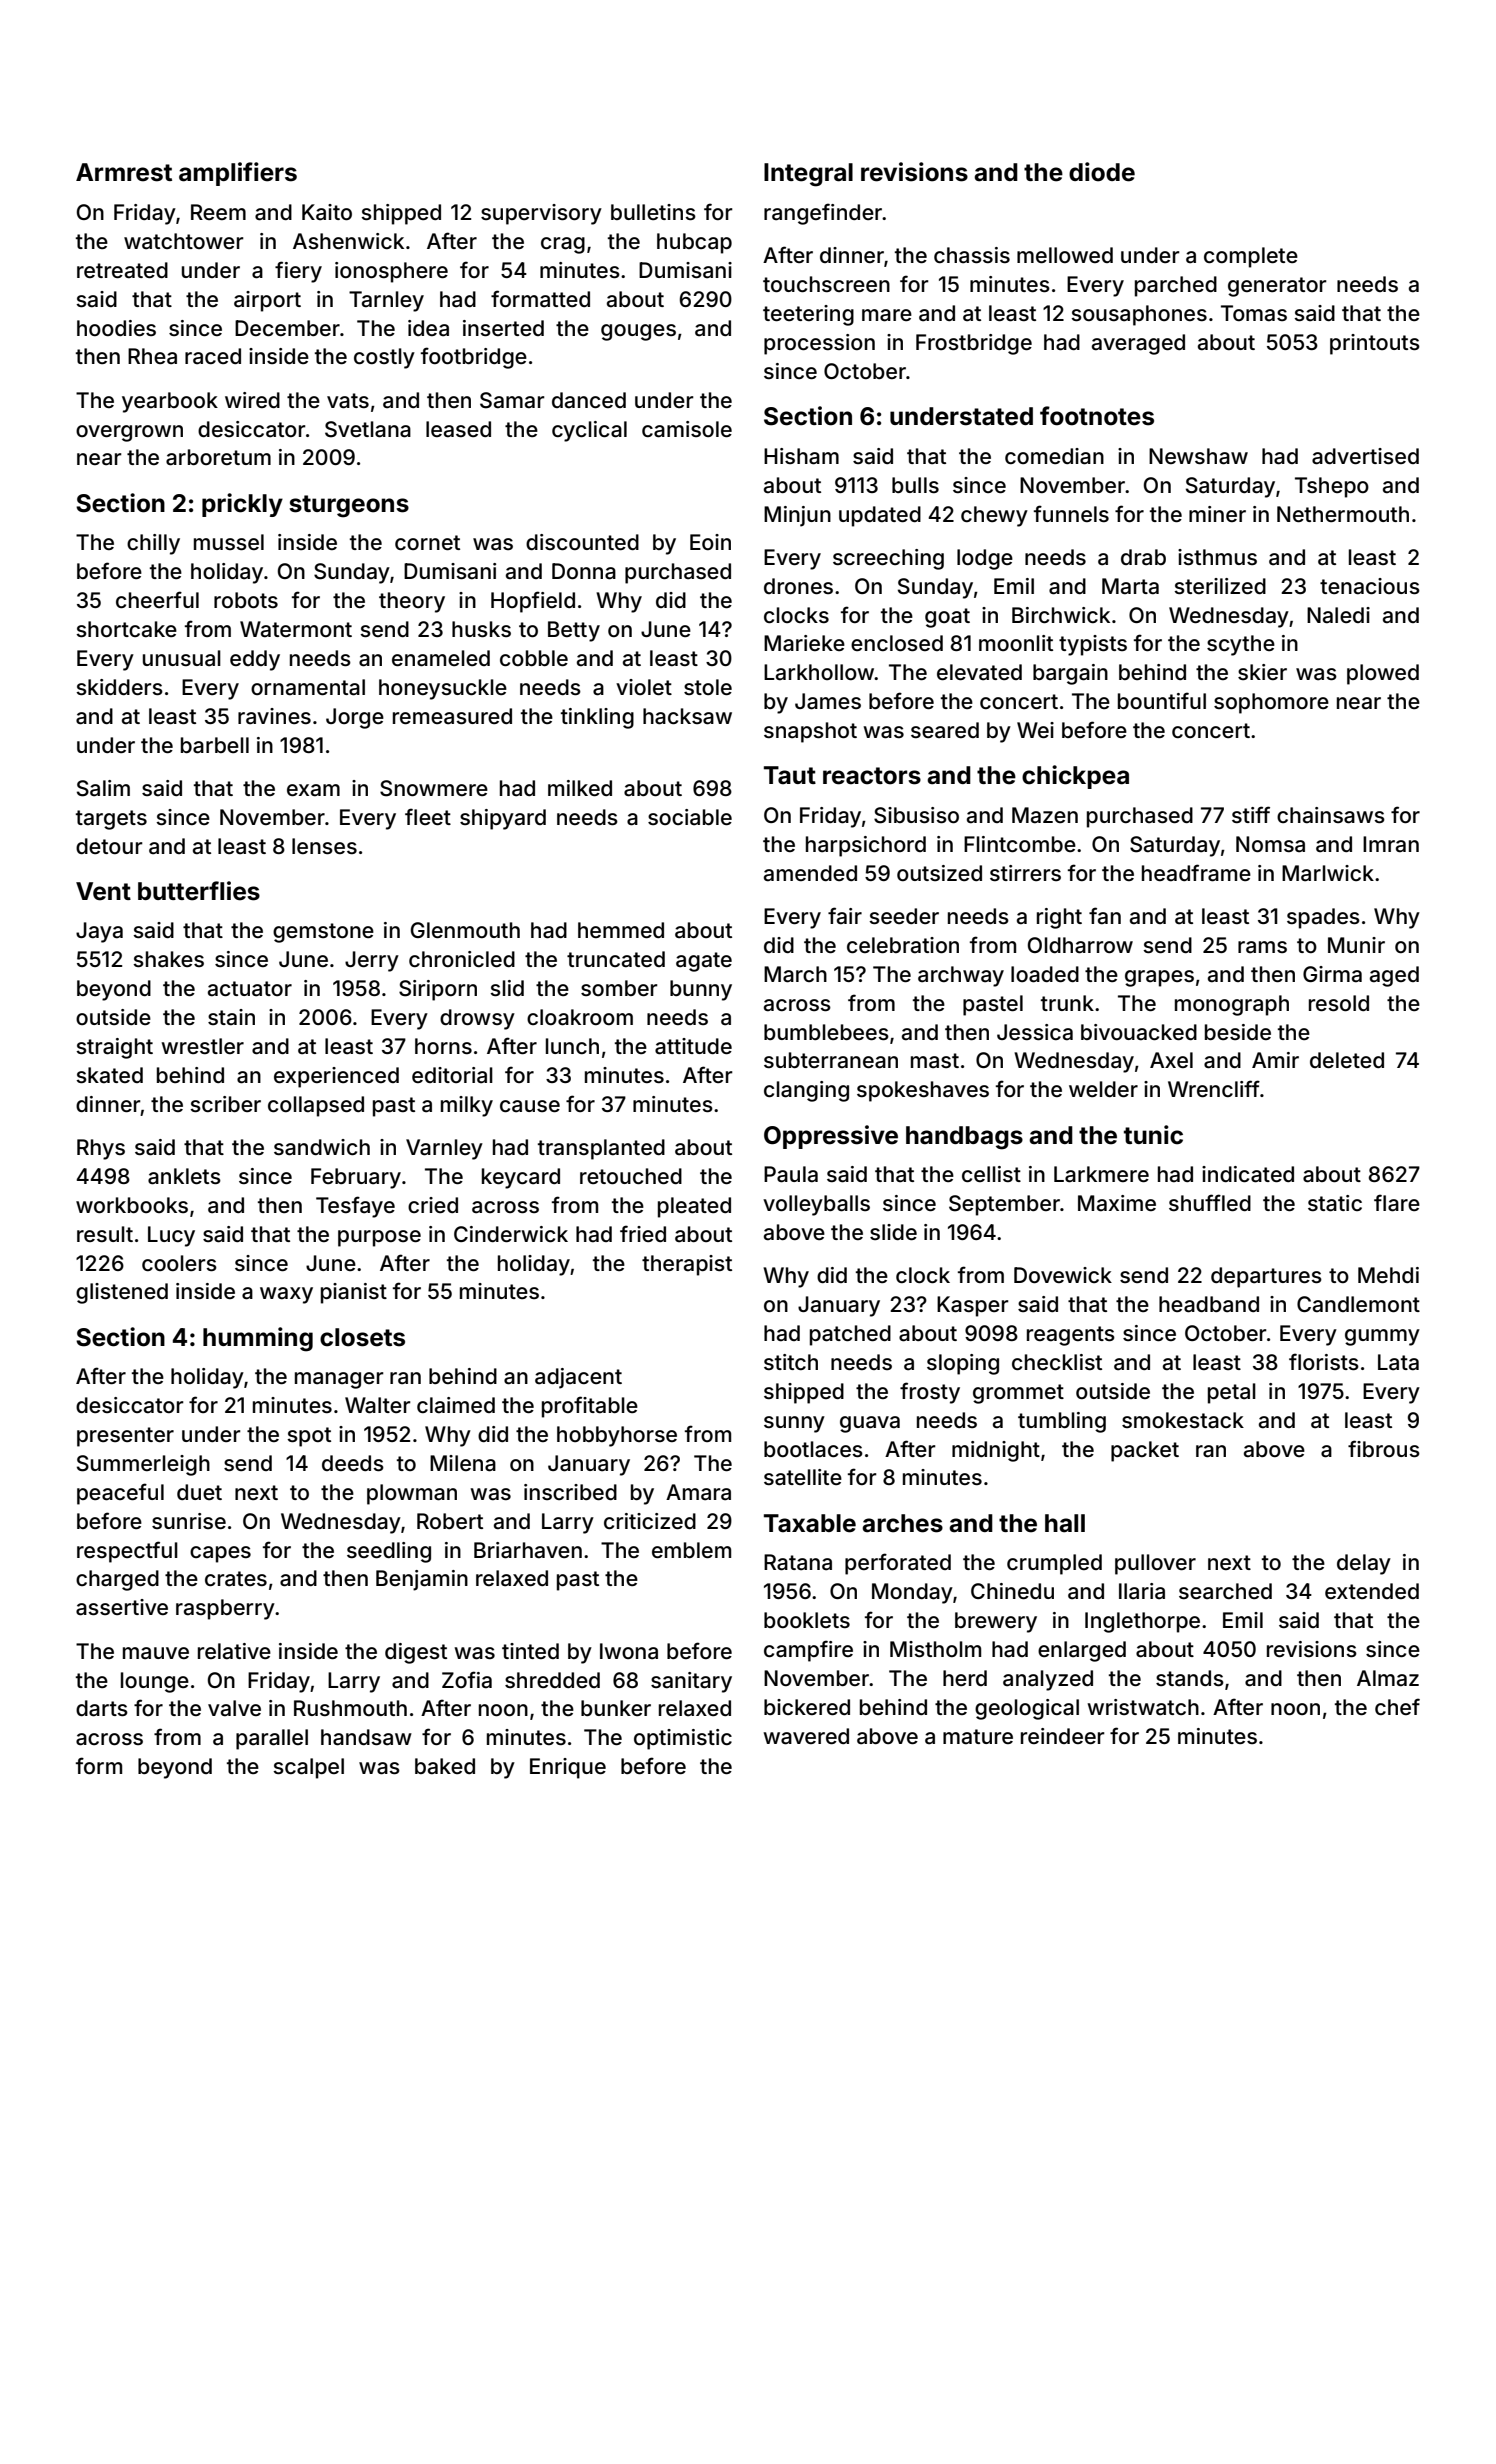 This page has height=2464, width=1496. What do you see at coordinates (445, 1766) in the page?
I see `baked` at bounding box center [445, 1766].
